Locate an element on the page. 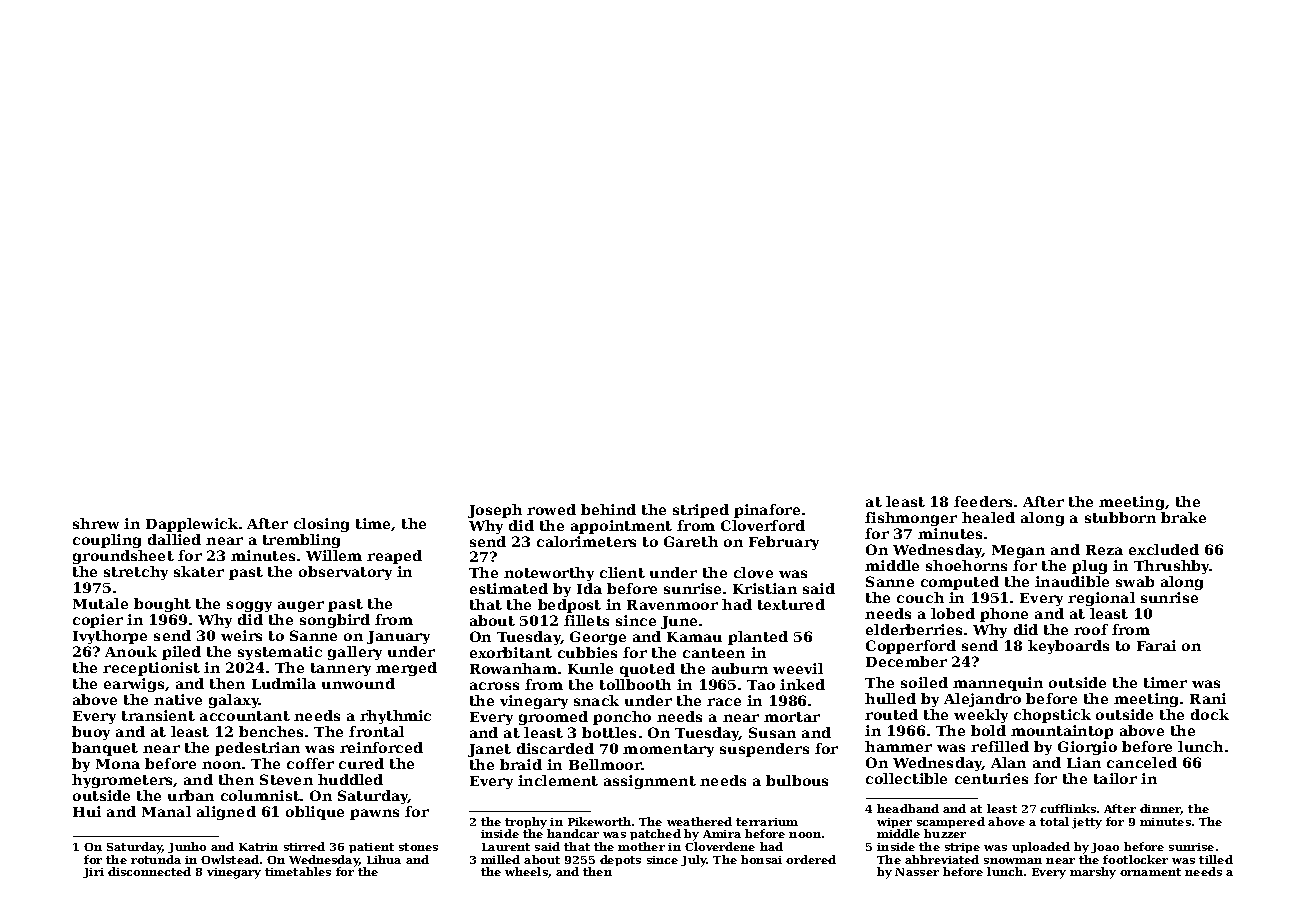  Lihua is located at coordinates (384, 859).
